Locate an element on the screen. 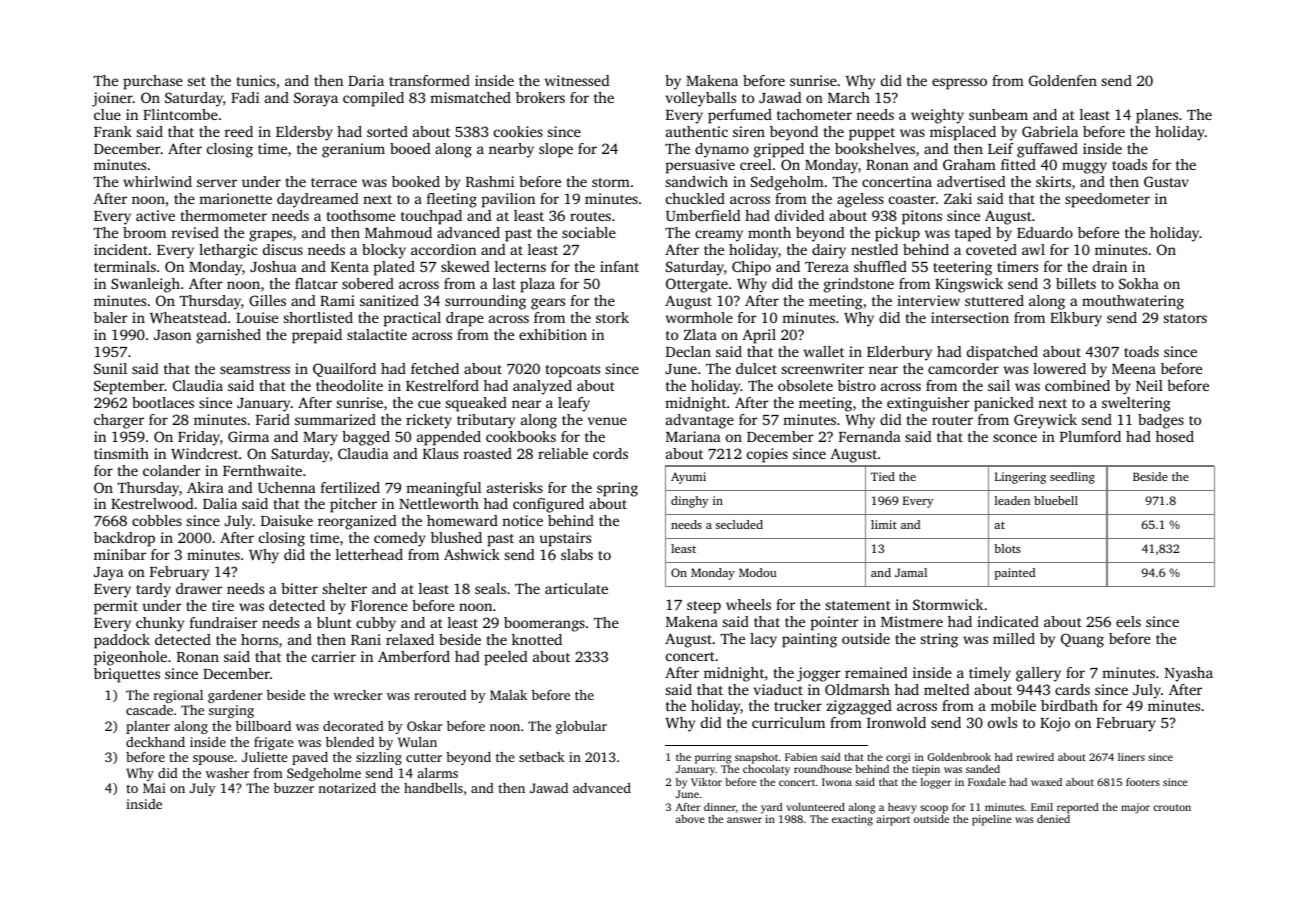 The width and height of the screenshot is (1308, 924). backdrop is located at coordinates (124, 539).
